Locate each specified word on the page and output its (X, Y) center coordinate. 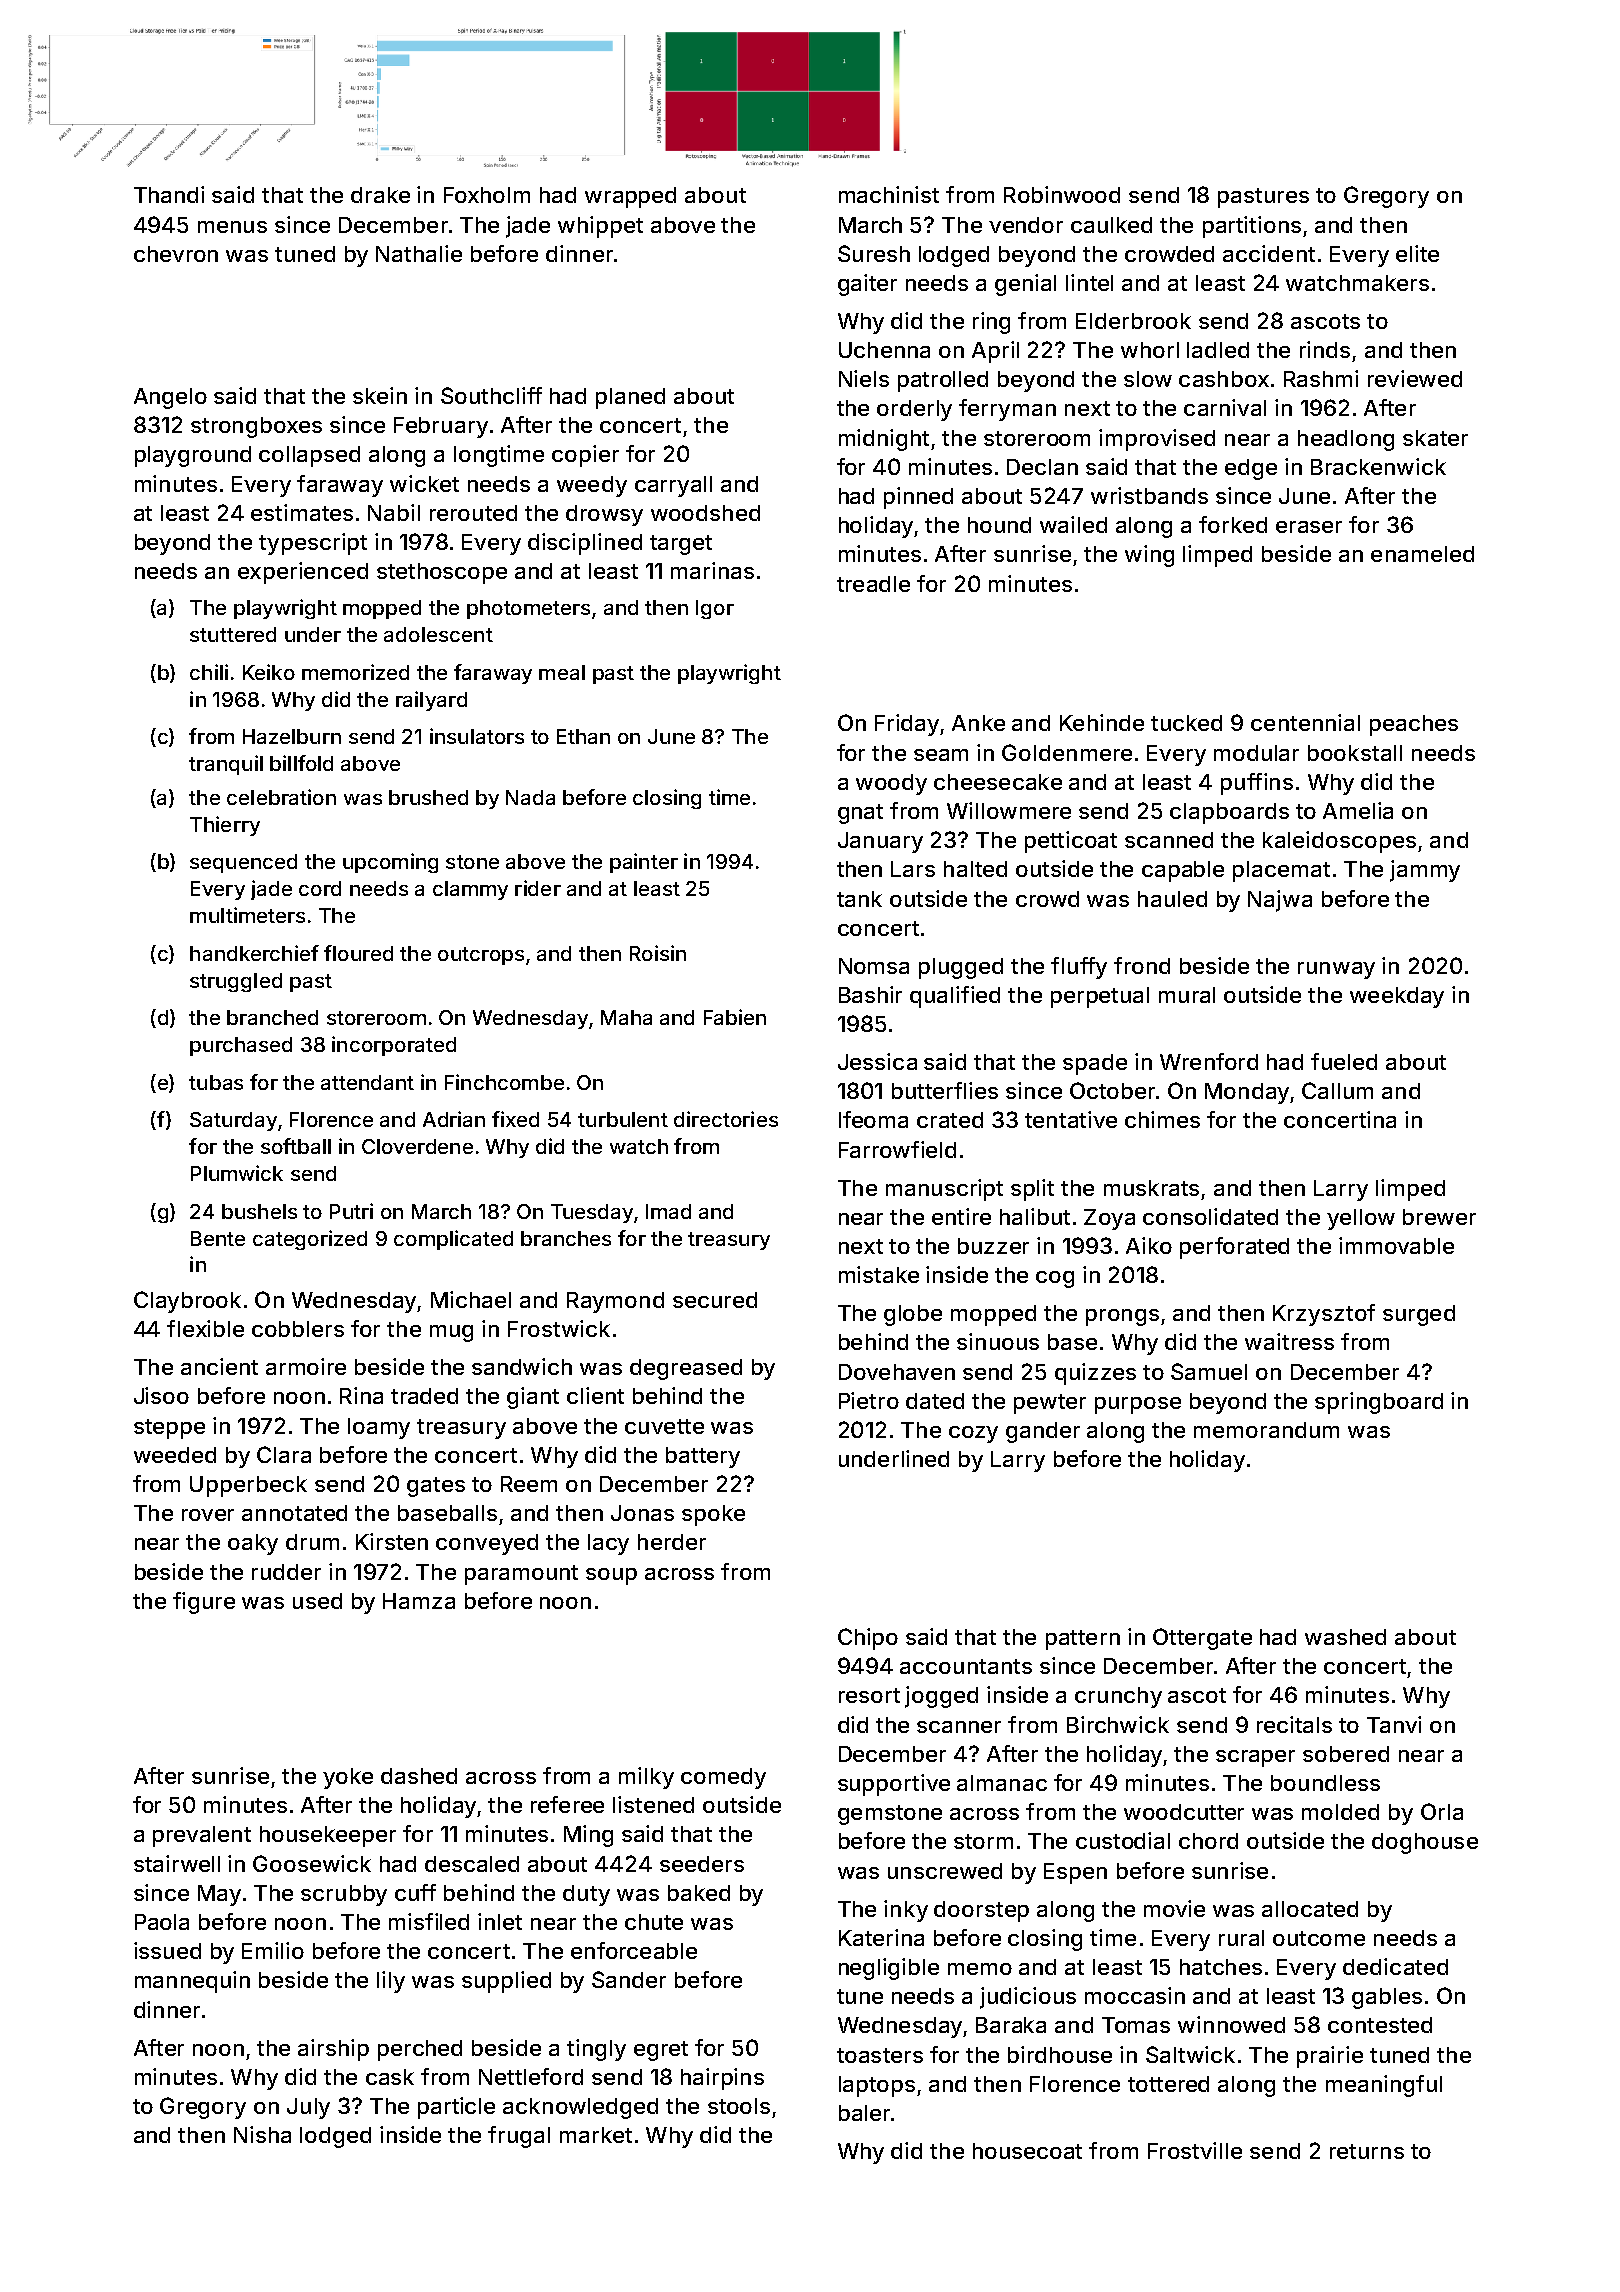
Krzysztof (1324, 1315)
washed (1345, 1637)
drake (380, 195)
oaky (253, 1544)
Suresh (874, 253)
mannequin (192, 1982)
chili (209, 672)
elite (1417, 253)
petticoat (1071, 842)
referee (567, 1804)
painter (644, 863)
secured (715, 1300)
